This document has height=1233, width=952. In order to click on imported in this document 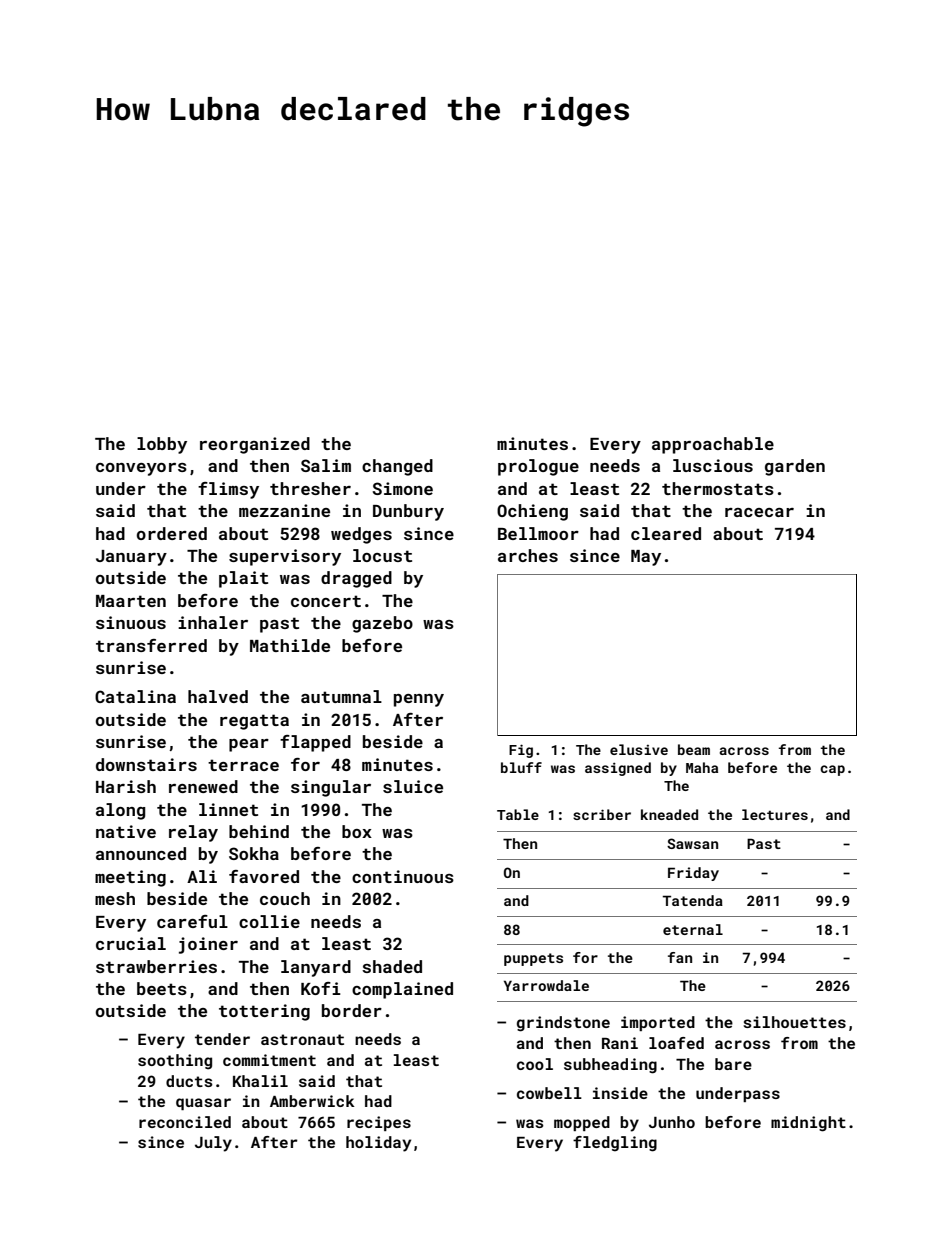, I will do `click(658, 1023)`.
